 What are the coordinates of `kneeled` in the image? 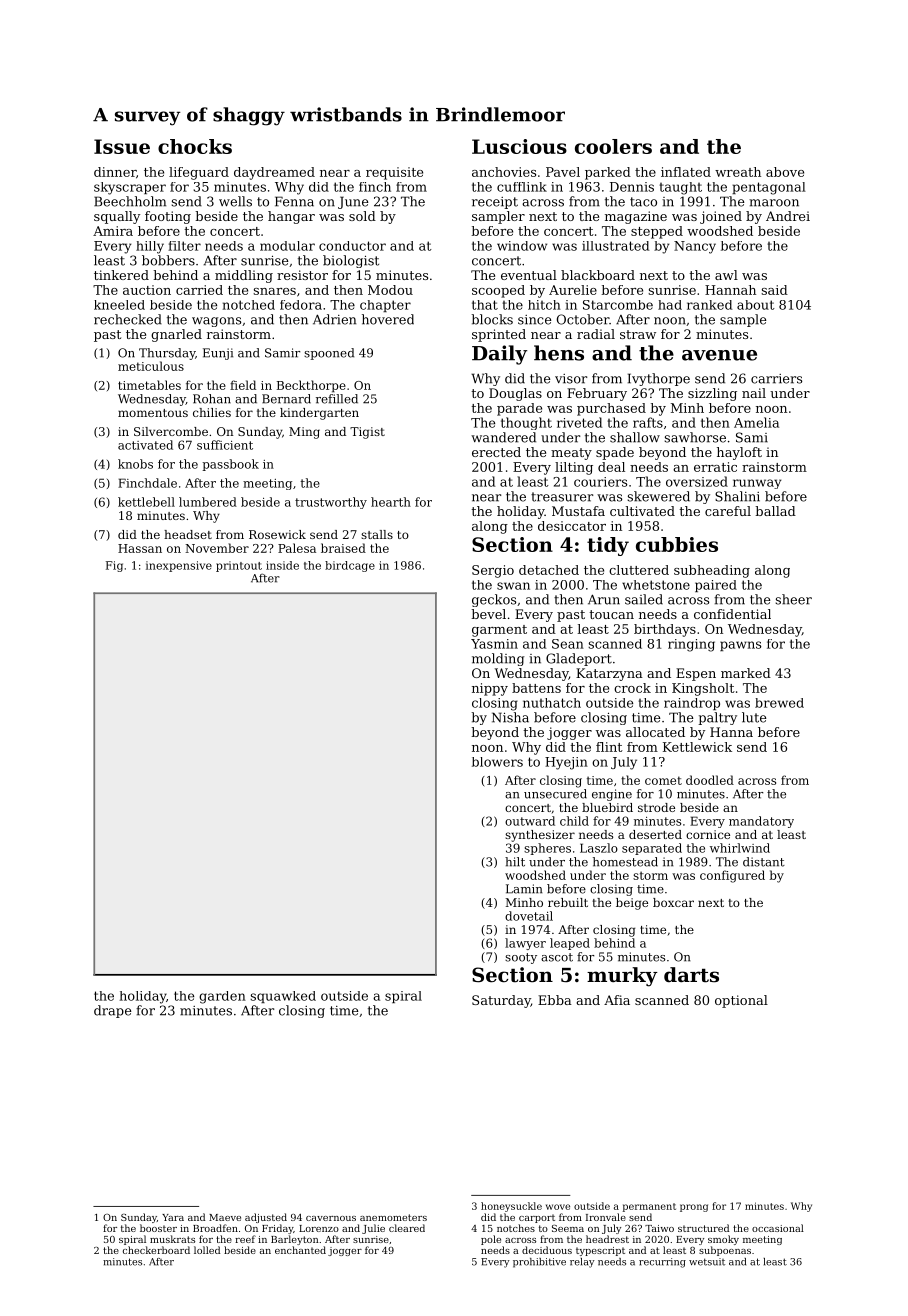 It's located at (119, 305).
